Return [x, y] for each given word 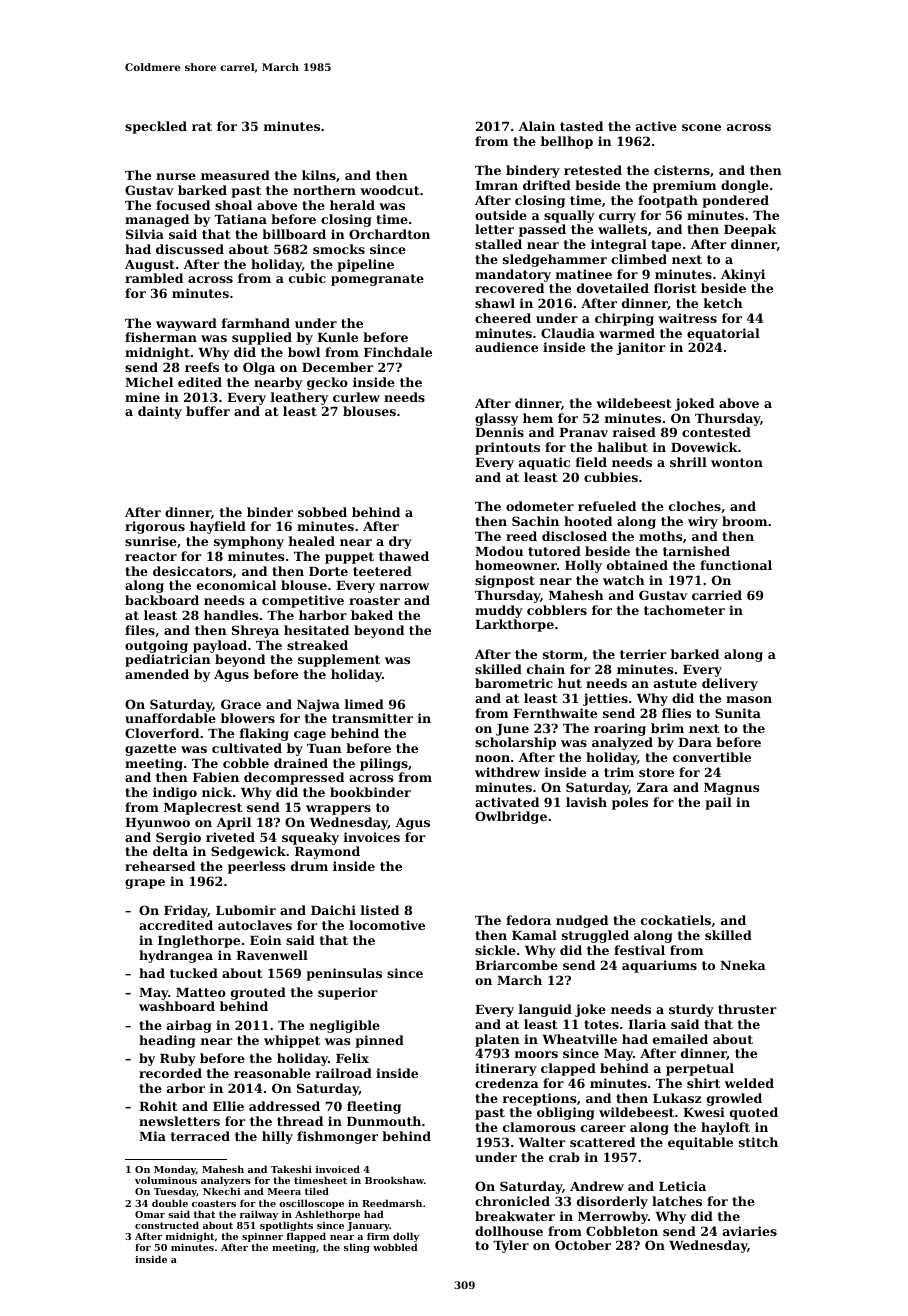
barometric [514, 683]
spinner [262, 1238]
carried [717, 595]
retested [593, 170]
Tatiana [240, 219]
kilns [319, 175]
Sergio [178, 838]
